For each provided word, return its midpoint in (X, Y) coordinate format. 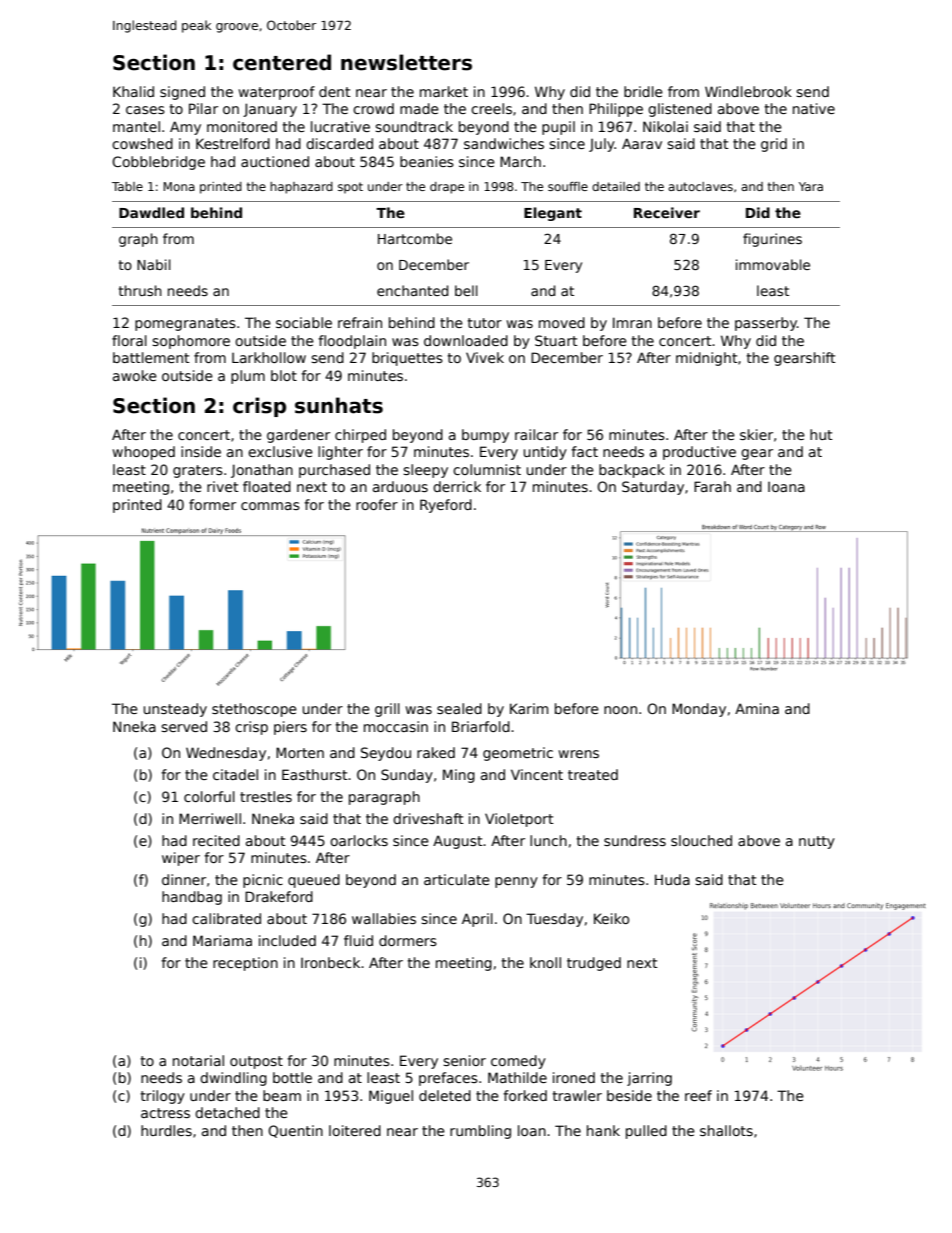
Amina (757, 708)
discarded (339, 143)
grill (387, 710)
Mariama (222, 940)
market (444, 91)
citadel (235, 774)
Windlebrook (748, 91)
